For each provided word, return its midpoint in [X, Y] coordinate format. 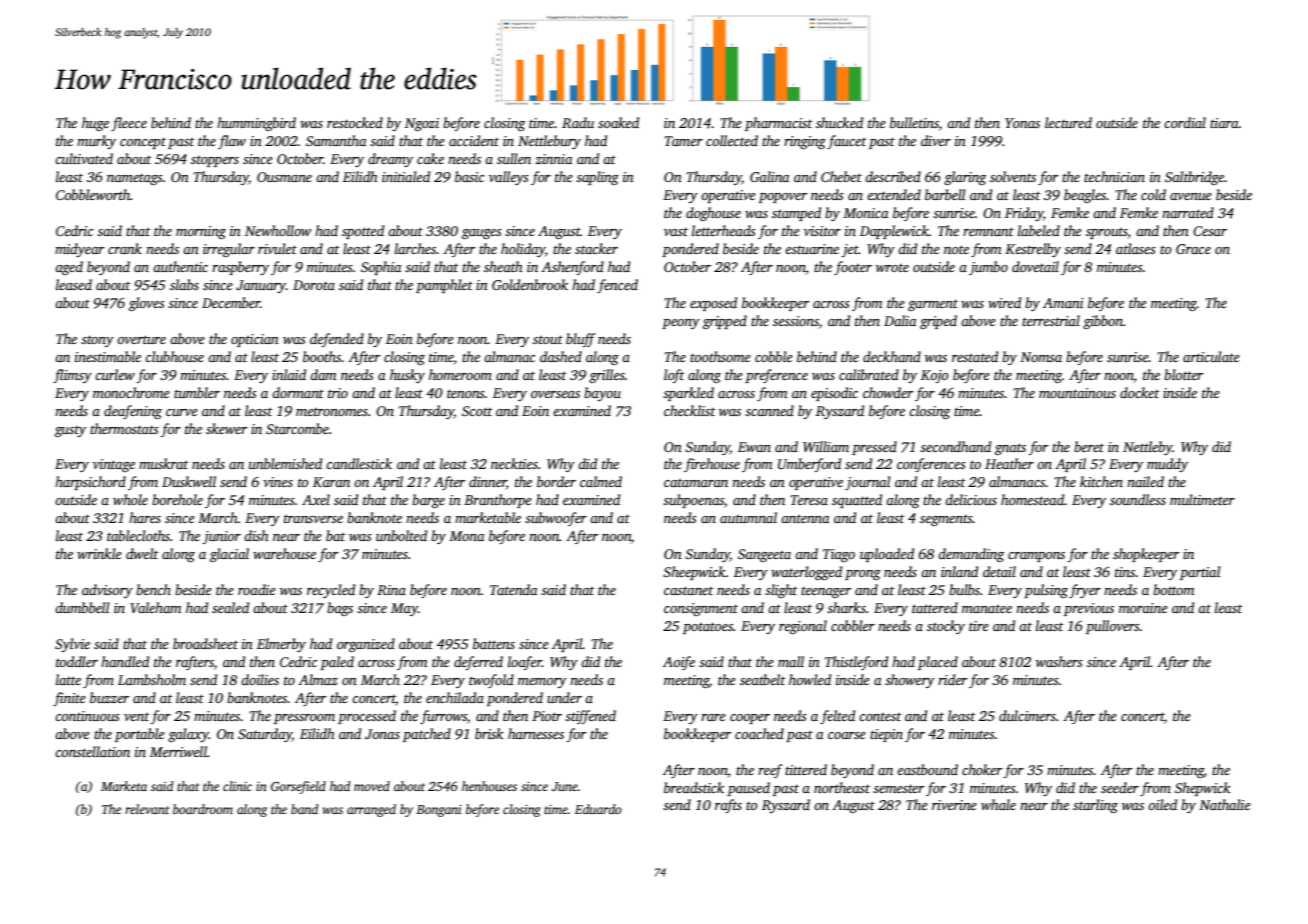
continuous [87, 716]
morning [201, 232]
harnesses [536, 733]
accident [474, 140]
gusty [70, 431]
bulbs [964, 589]
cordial [1185, 122]
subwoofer [556, 519]
